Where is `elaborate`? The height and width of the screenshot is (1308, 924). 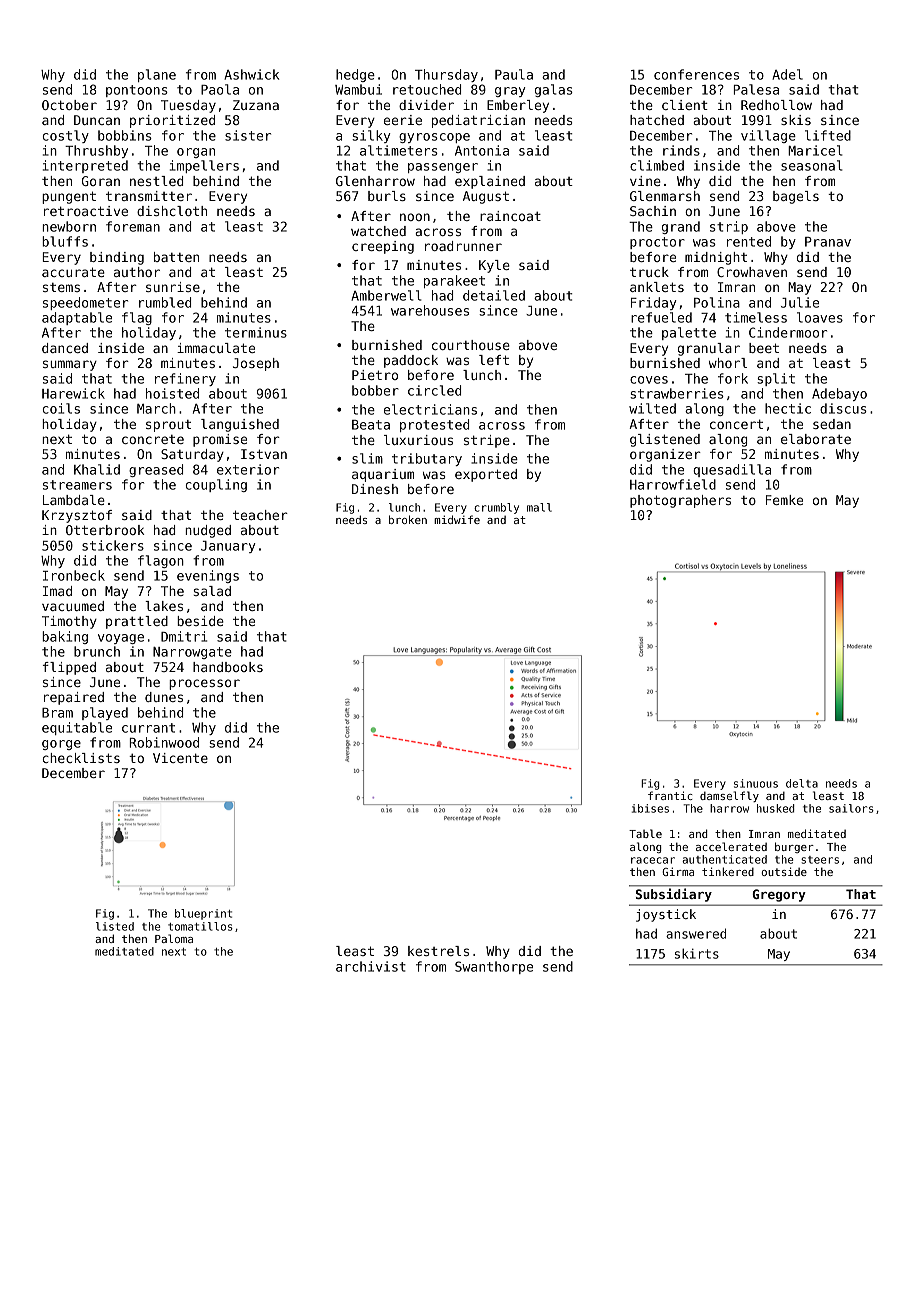 elaborate is located at coordinates (816, 439).
